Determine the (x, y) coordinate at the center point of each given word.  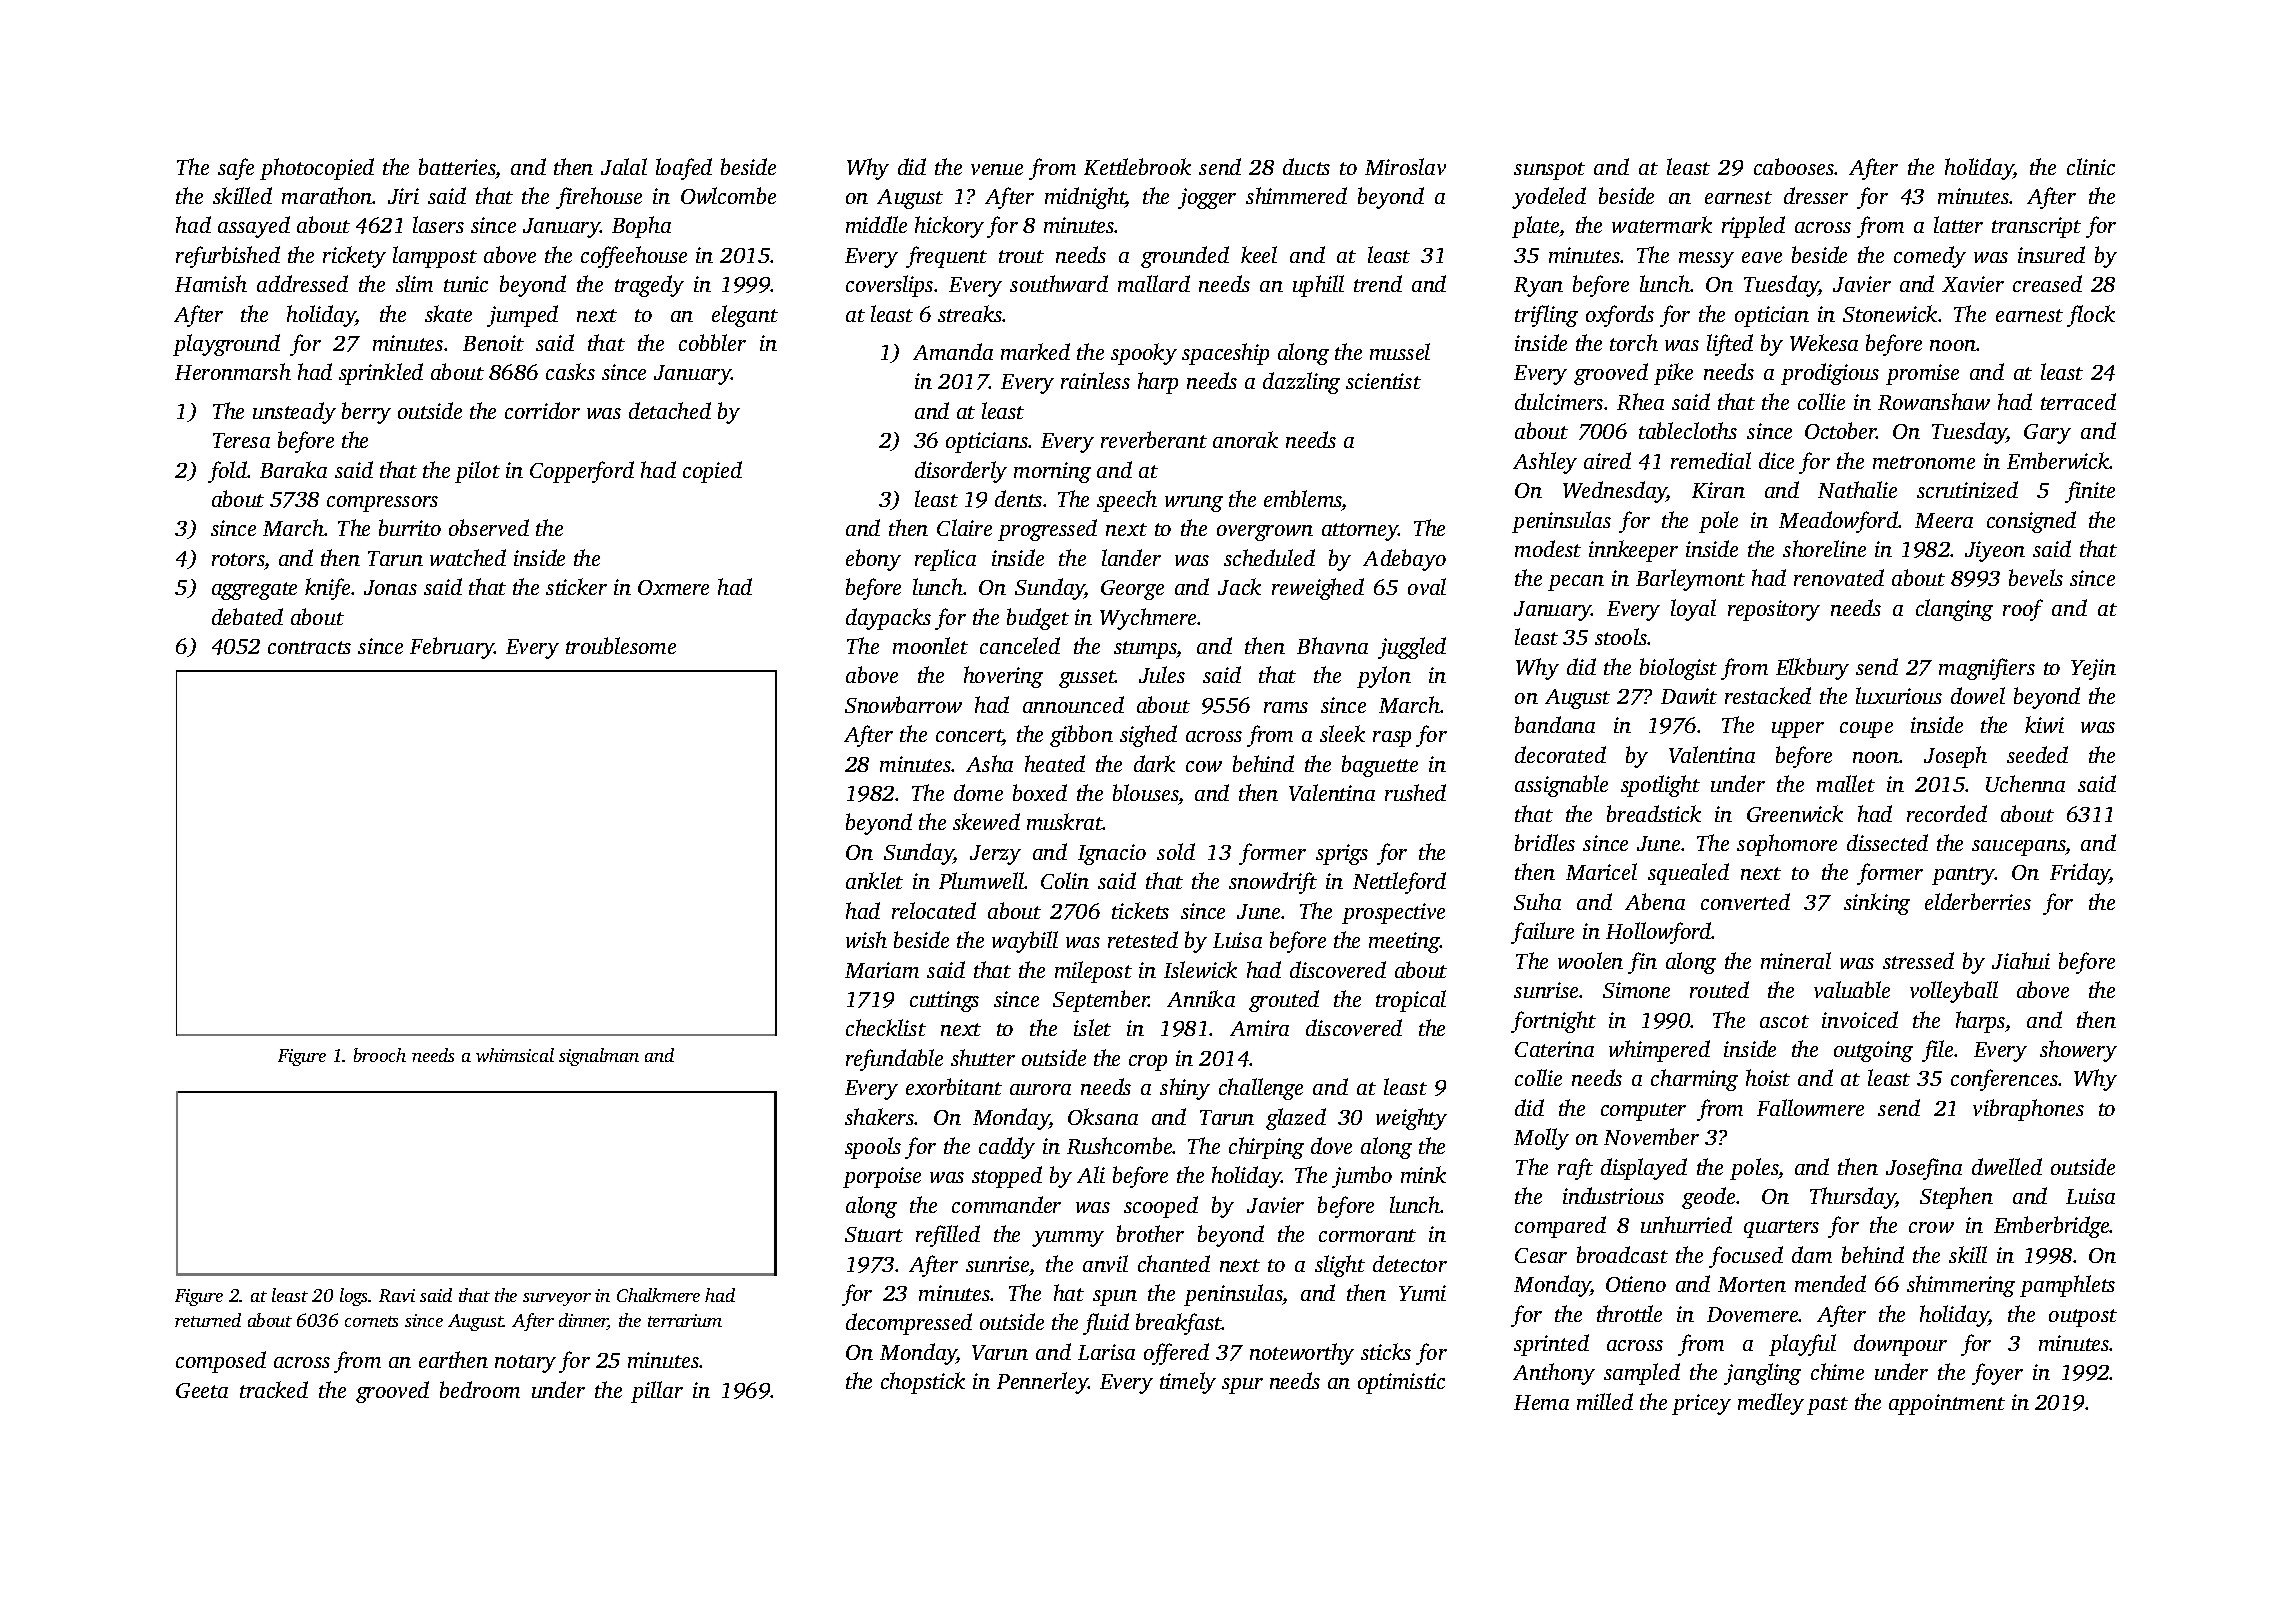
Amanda (953, 351)
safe (236, 169)
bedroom (480, 1389)
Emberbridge (2052, 1227)
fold (228, 472)
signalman (599, 1057)
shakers (879, 1116)
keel (1259, 254)
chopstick (923, 1383)
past (1827, 1406)
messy (1706, 260)
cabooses (1794, 166)
